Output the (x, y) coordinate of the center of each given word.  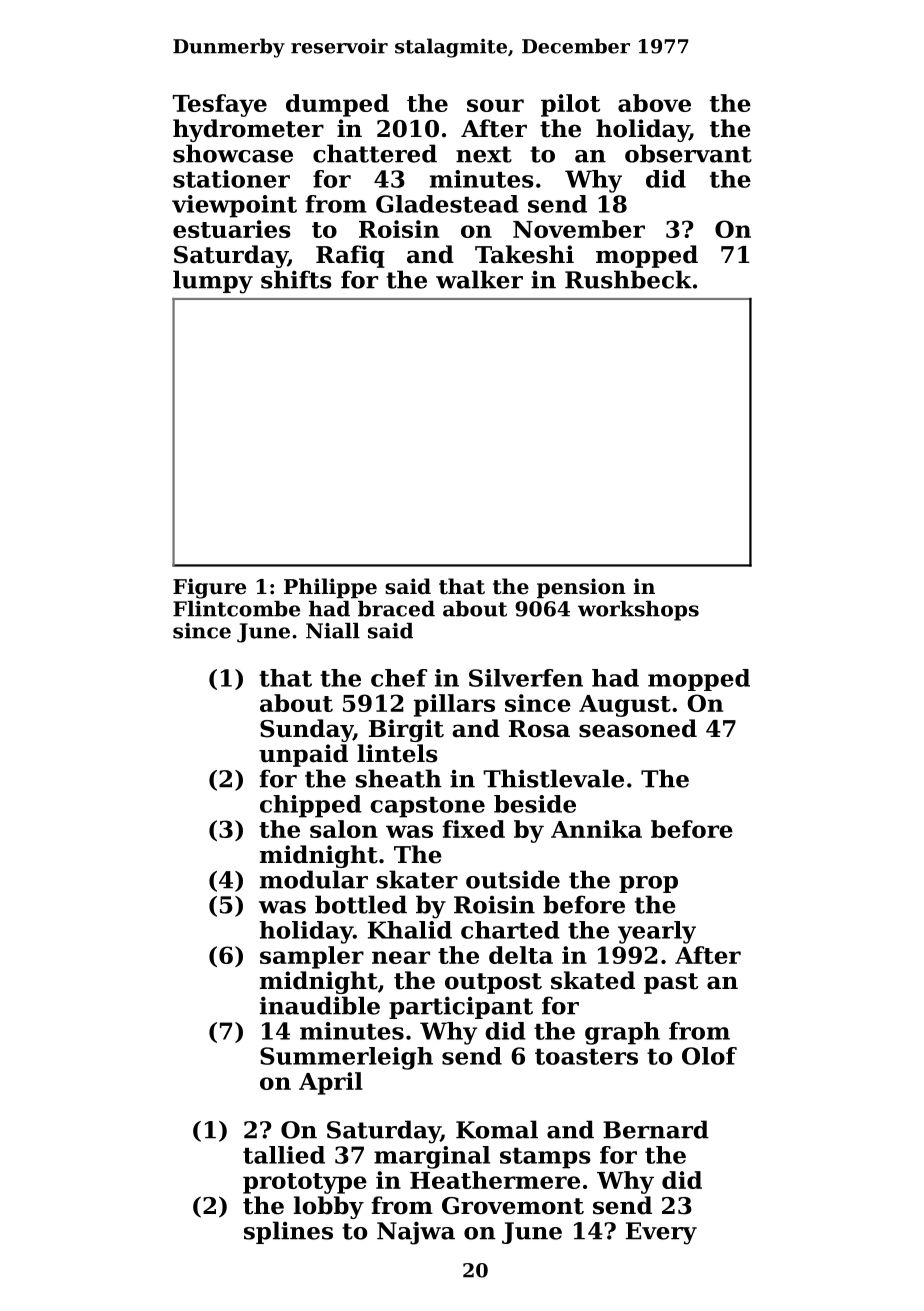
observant (688, 153)
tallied (284, 1155)
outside (513, 879)
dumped (337, 105)
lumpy (213, 282)
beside (535, 804)
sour (495, 105)
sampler (312, 957)
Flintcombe (236, 609)
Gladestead (447, 204)
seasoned (638, 728)
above (654, 103)
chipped (311, 806)
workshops (638, 611)
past (671, 983)
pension (581, 588)
